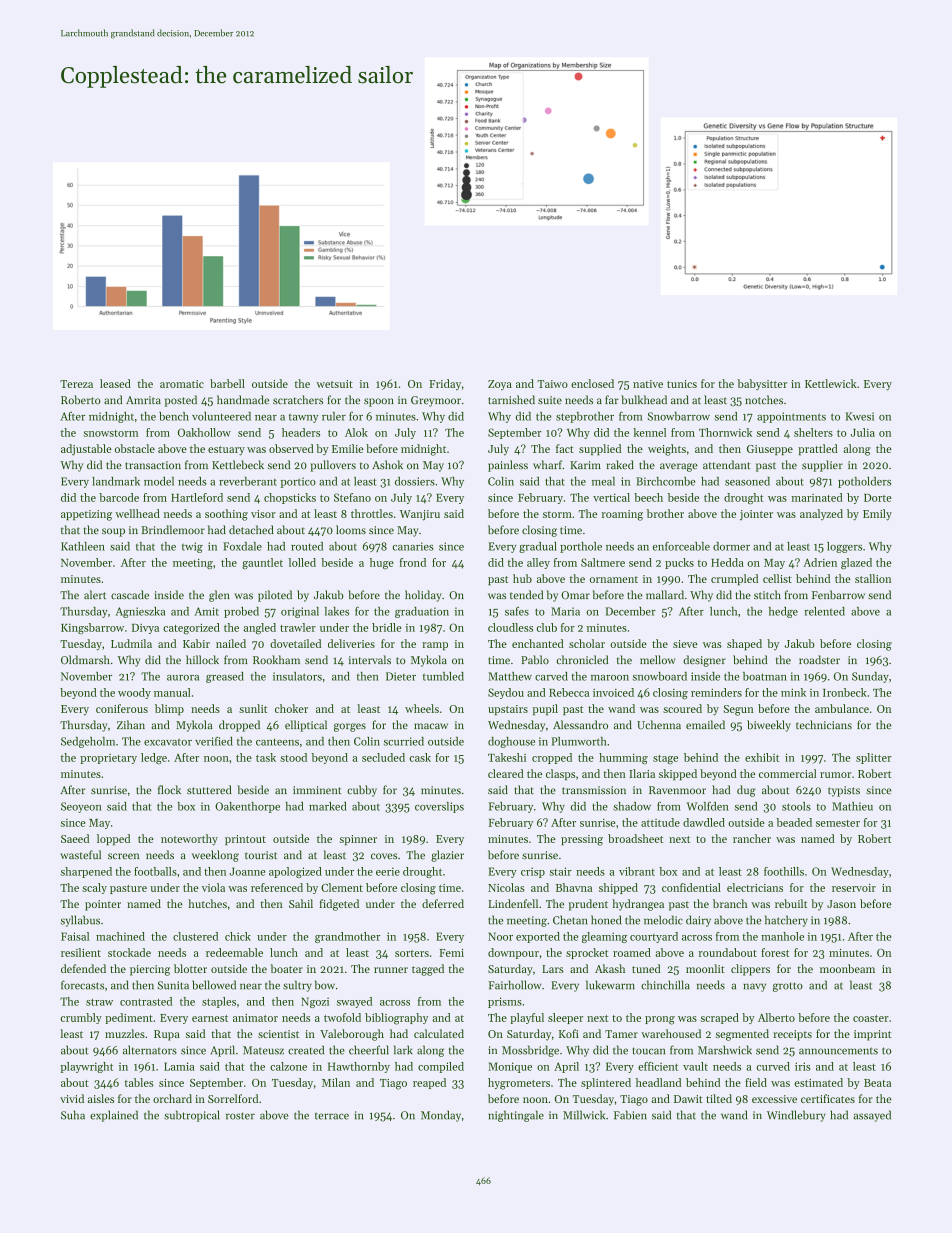 This screenshot has width=952, height=1233. I want to click on swayed, so click(354, 1002).
